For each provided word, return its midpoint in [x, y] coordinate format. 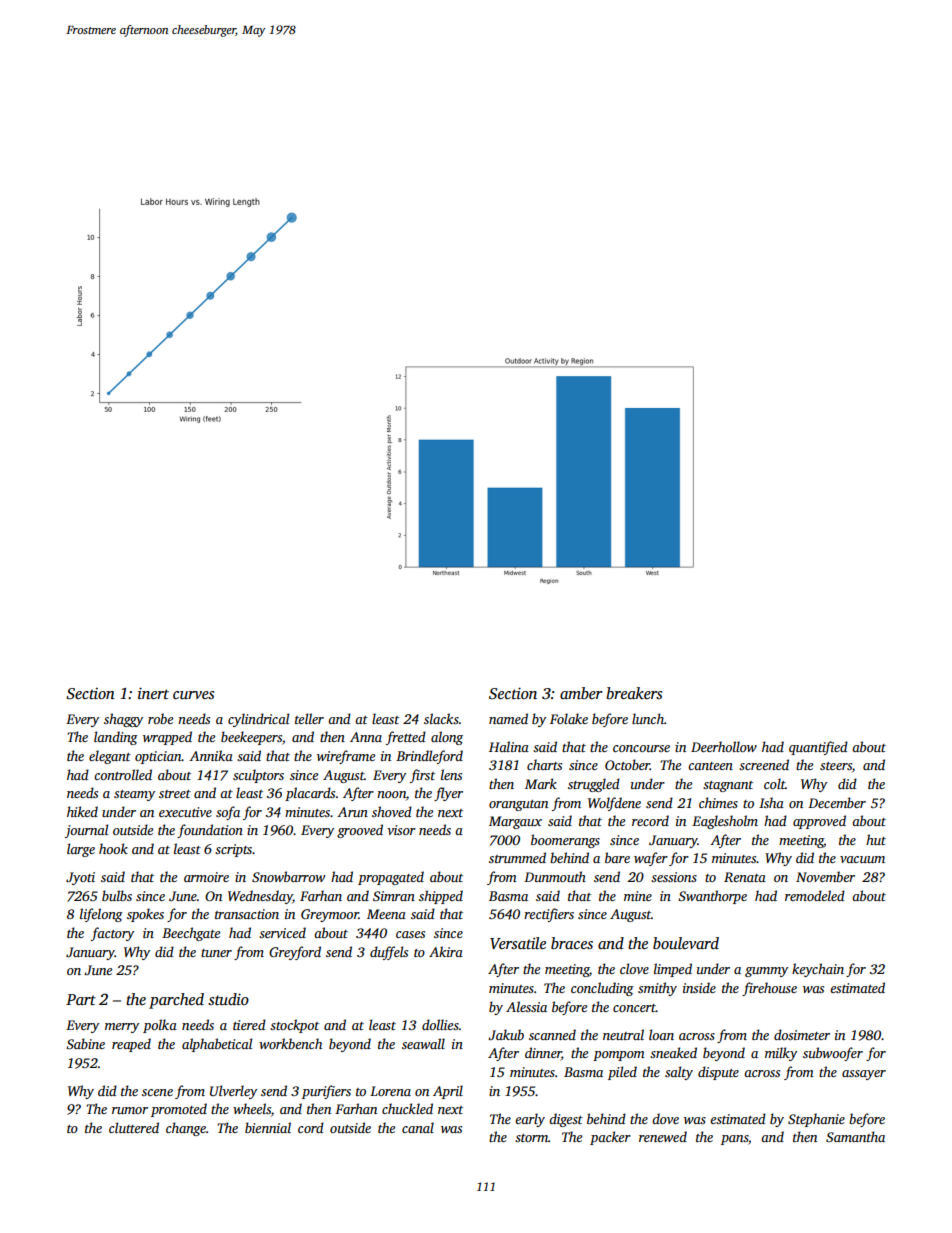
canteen [710, 766]
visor [401, 830]
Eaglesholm [725, 822]
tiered [249, 1024]
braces [572, 943]
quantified [818, 748]
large [81, 850]
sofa [228, 813]
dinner [543, 1054]
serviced [282, 932]
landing [116, 738]
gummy [766, 972]
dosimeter [802, 1034]
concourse [641, 748]
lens [451, 774]
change [186, 1129]
